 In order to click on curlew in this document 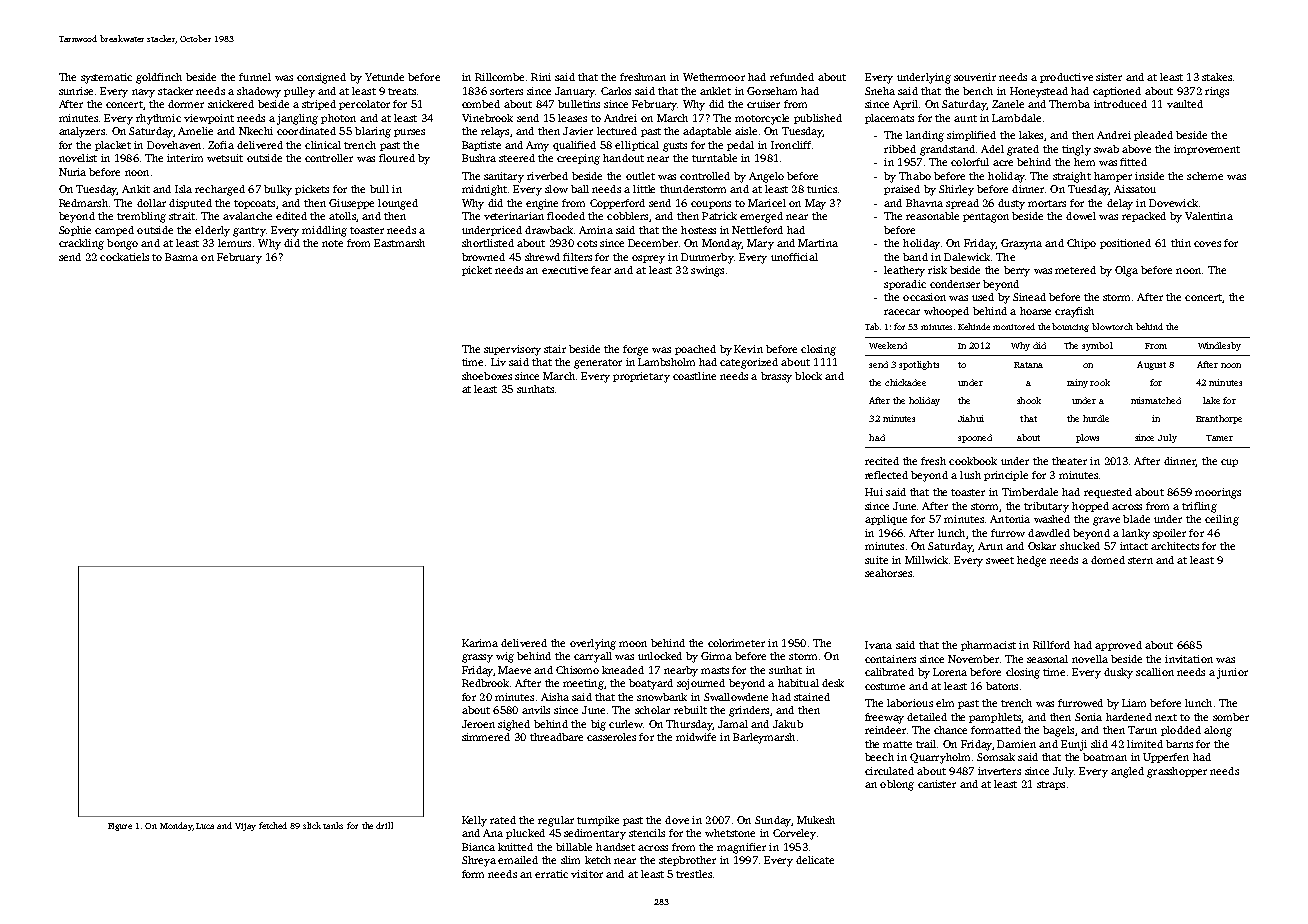, I will do `click(626, 724)`.
